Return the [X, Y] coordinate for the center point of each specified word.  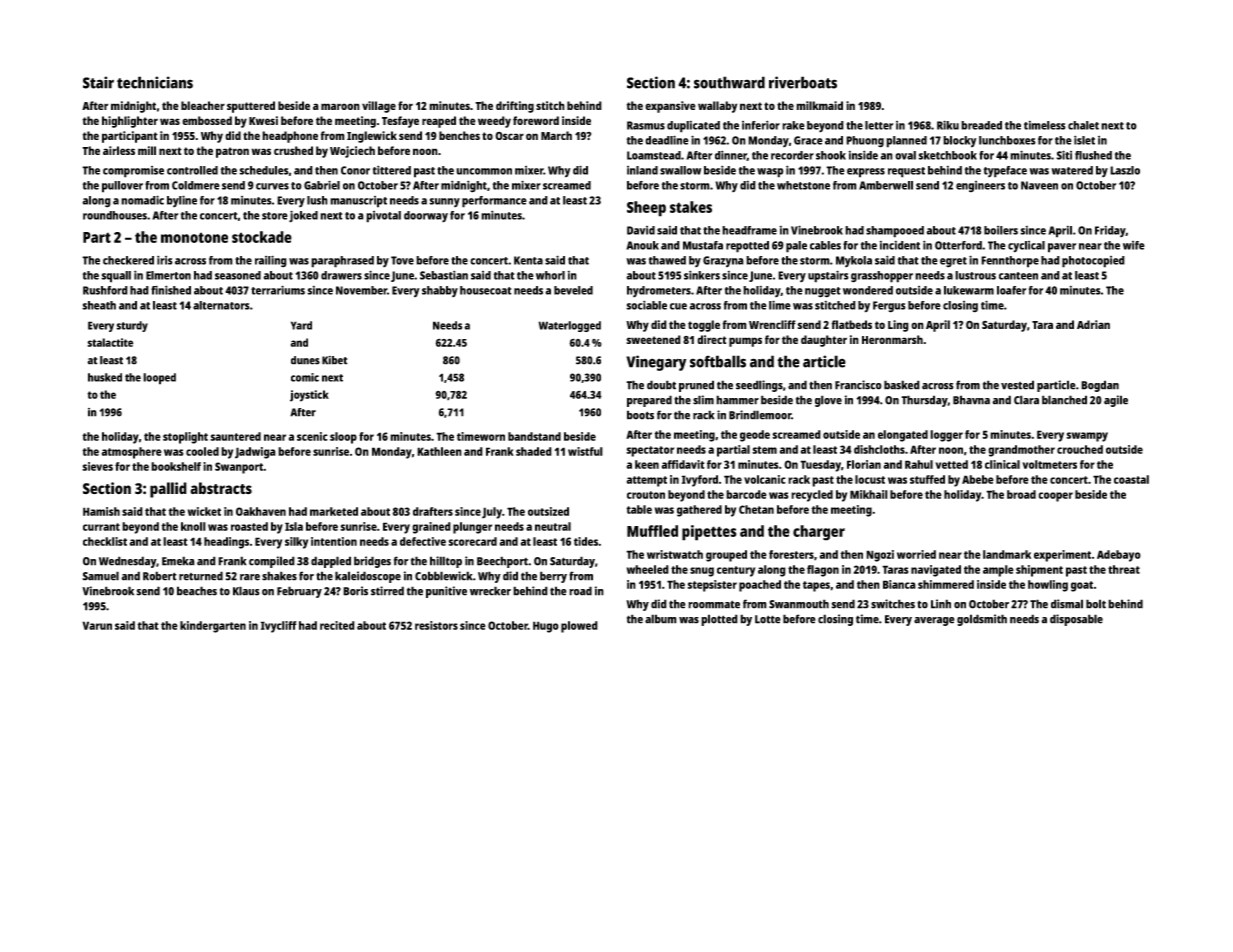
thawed [667, 260]
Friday [1110, 231]
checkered [128, 260]
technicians [155, 82]
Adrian [1093, 324]
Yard [301, 325]
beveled [573, 290]
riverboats [803, 82]
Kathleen [439, 451]
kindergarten [213, 627]
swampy [1087, 437]
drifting [515, 107]
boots [640, 415]
